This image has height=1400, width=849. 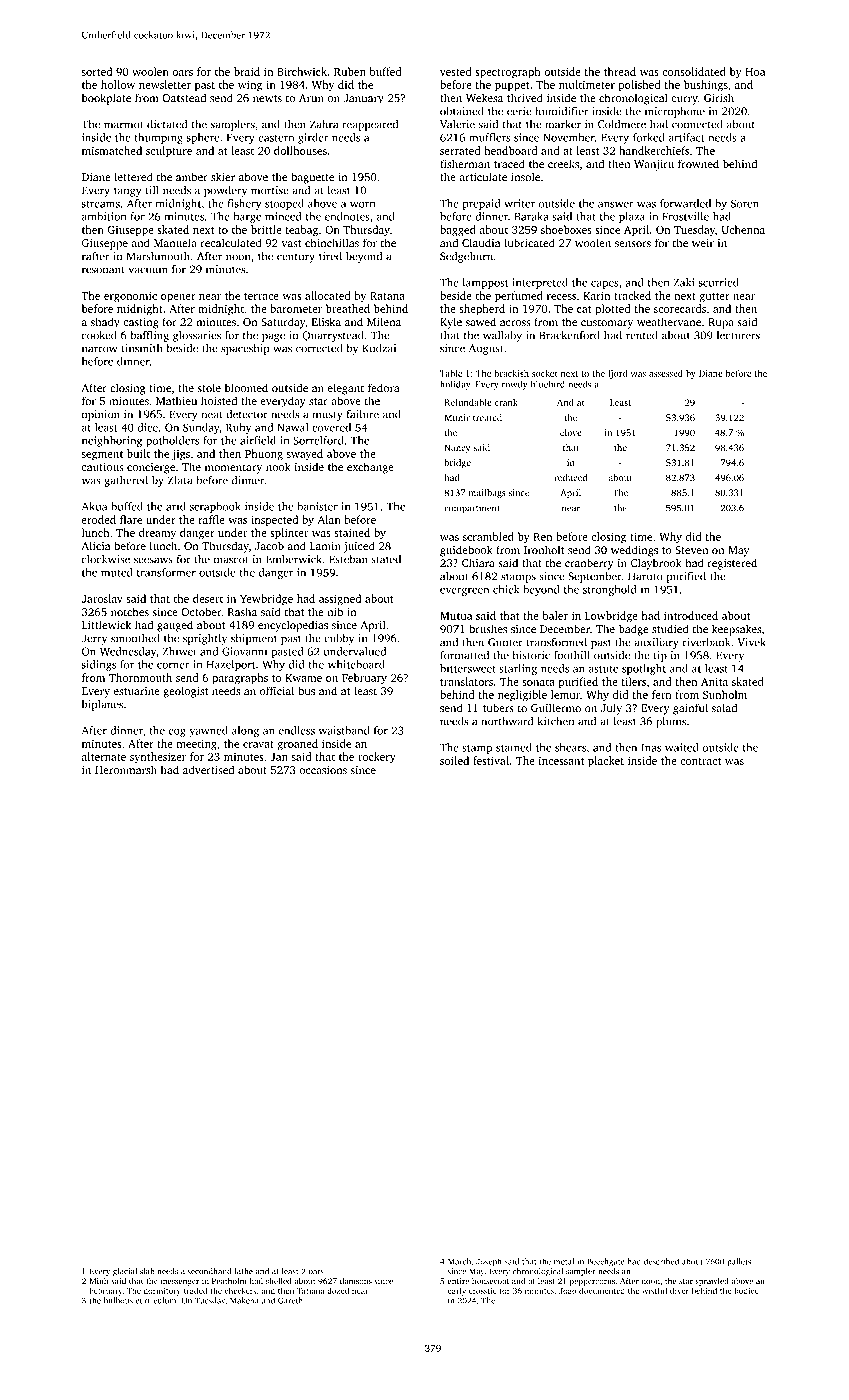 I want to click on Minh, so click(x=99, y=1281).
